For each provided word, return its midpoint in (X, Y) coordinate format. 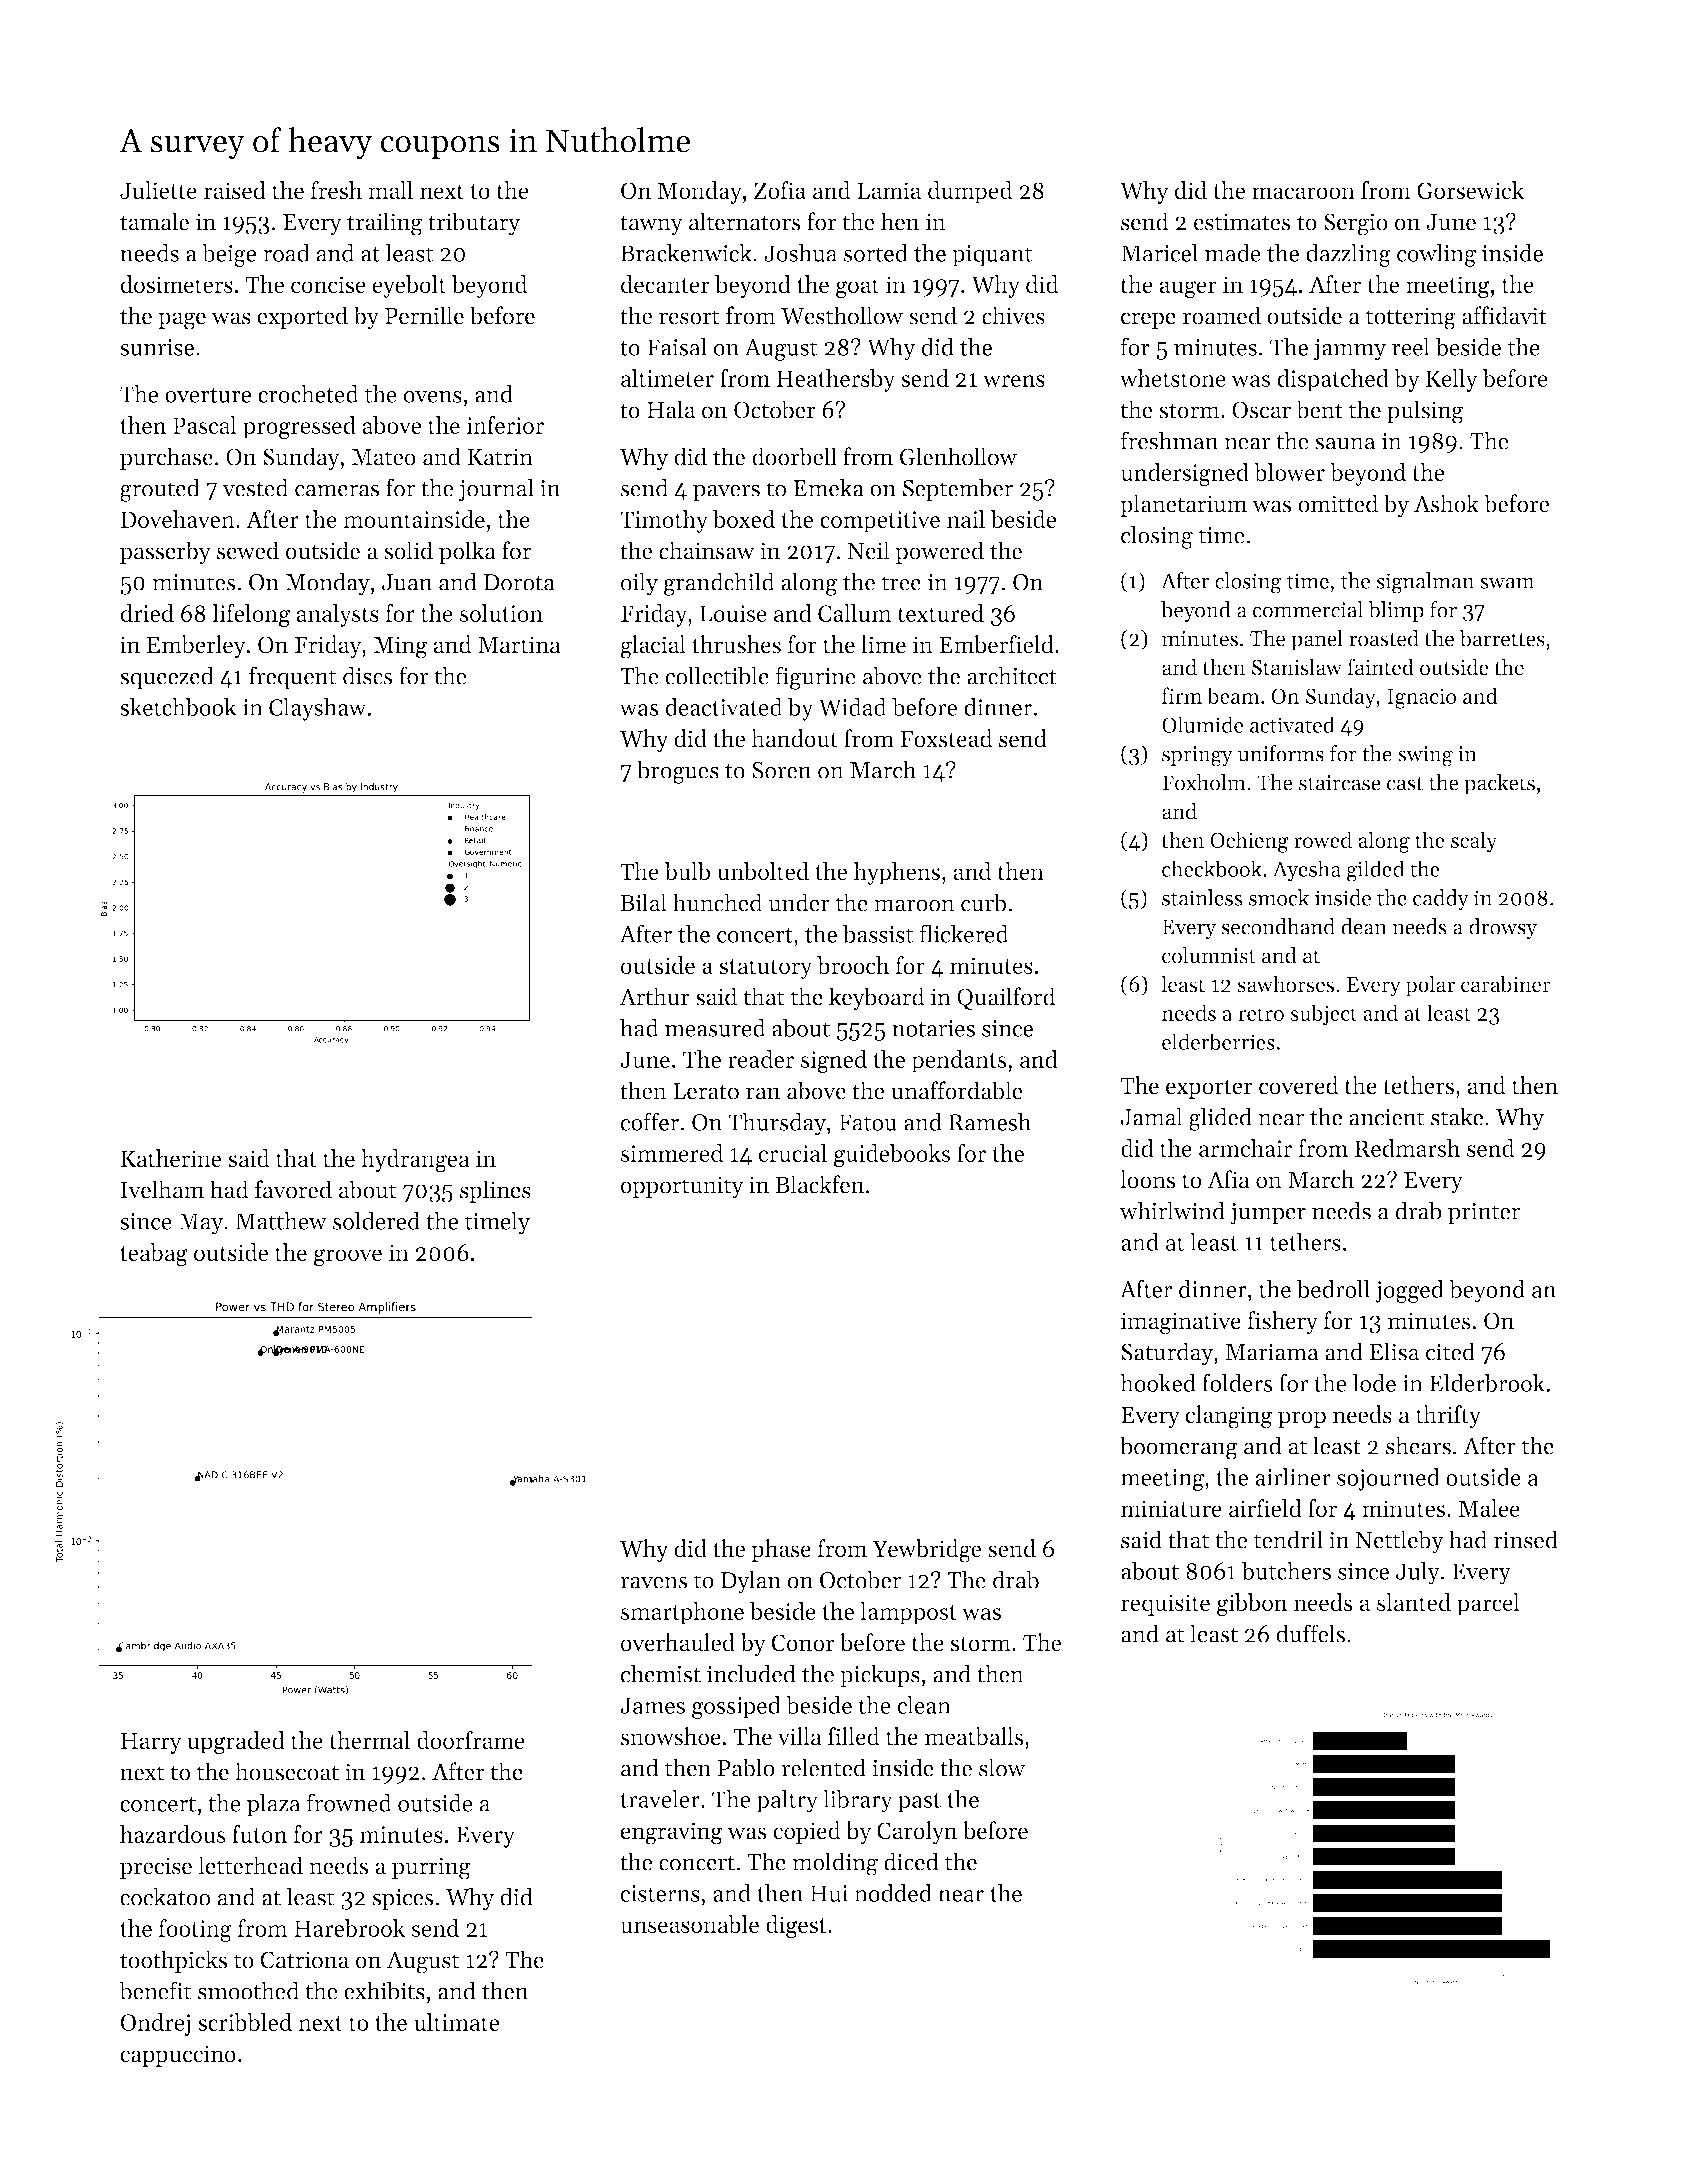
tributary (474, 224)
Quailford (1006, 998)
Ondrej (155, 2024)
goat (858, 288)
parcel (1488, 1604)
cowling (1436, 255)
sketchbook (178, 707)
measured (715, 1027)
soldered (376, 1220)
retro (1261, 1014)
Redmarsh (1407, 1148)
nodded (893, 1893)
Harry (151, 1743)
